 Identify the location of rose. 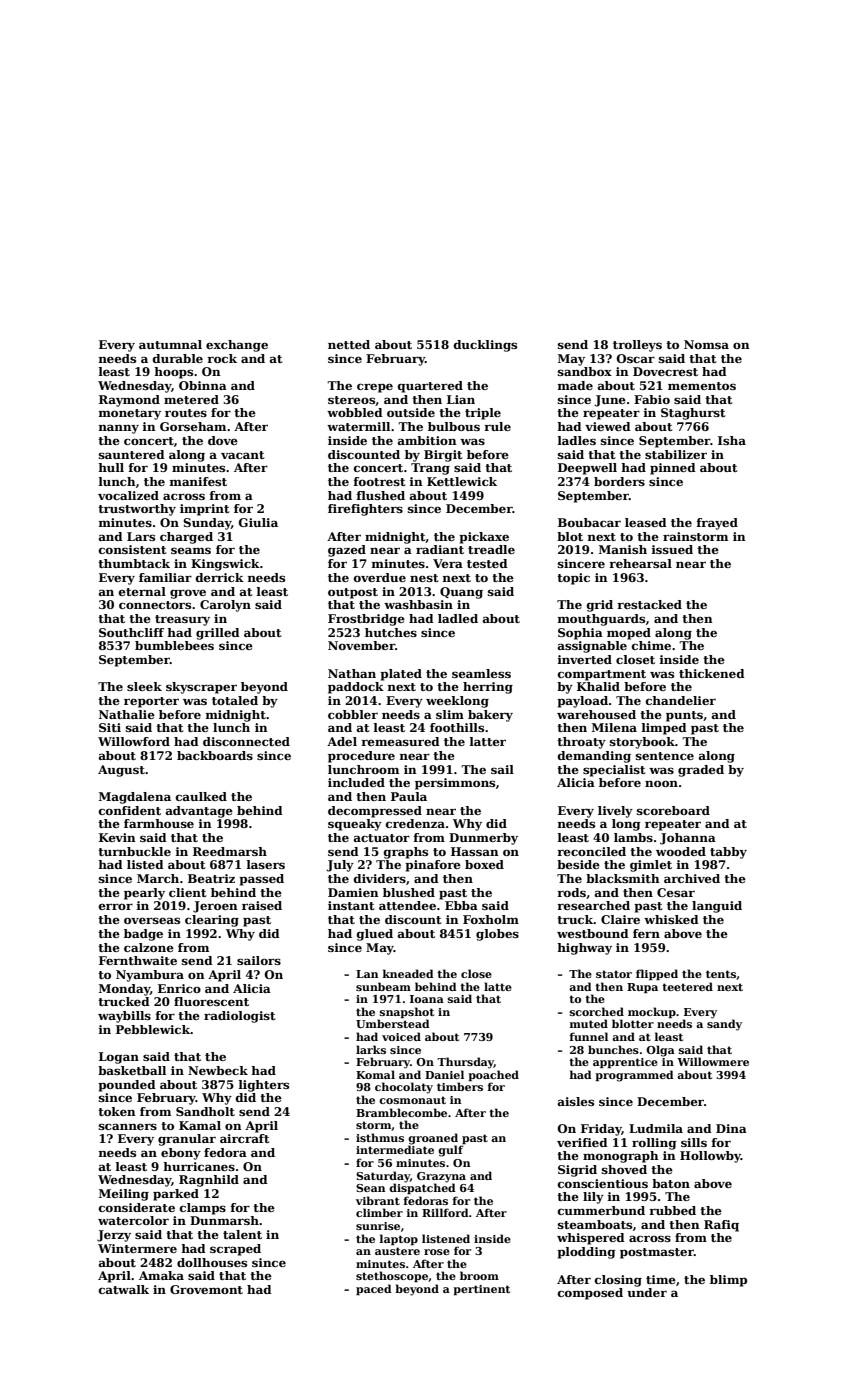
(437, 1252).
